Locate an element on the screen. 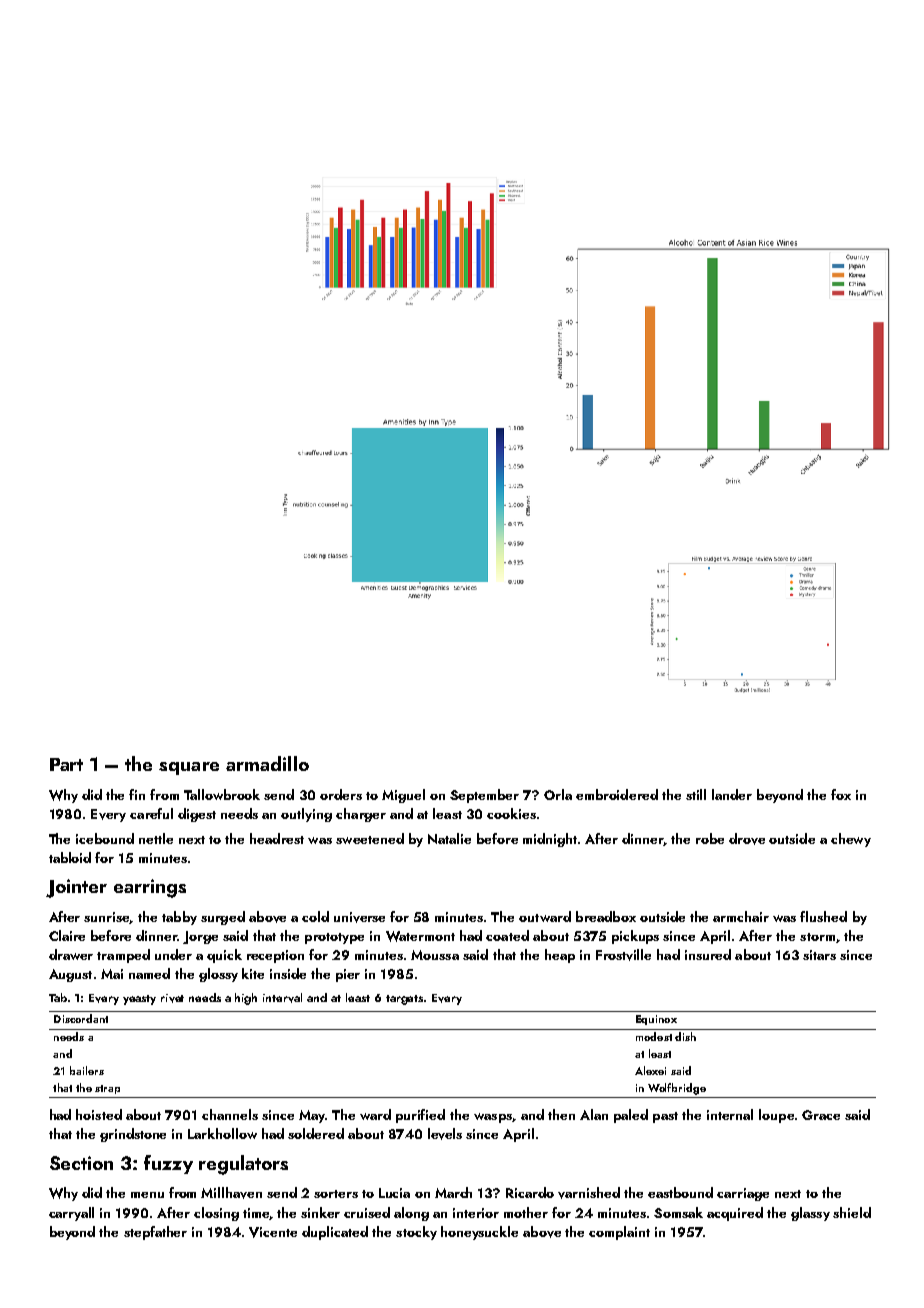  Part is located at coordinates (66, 764).
